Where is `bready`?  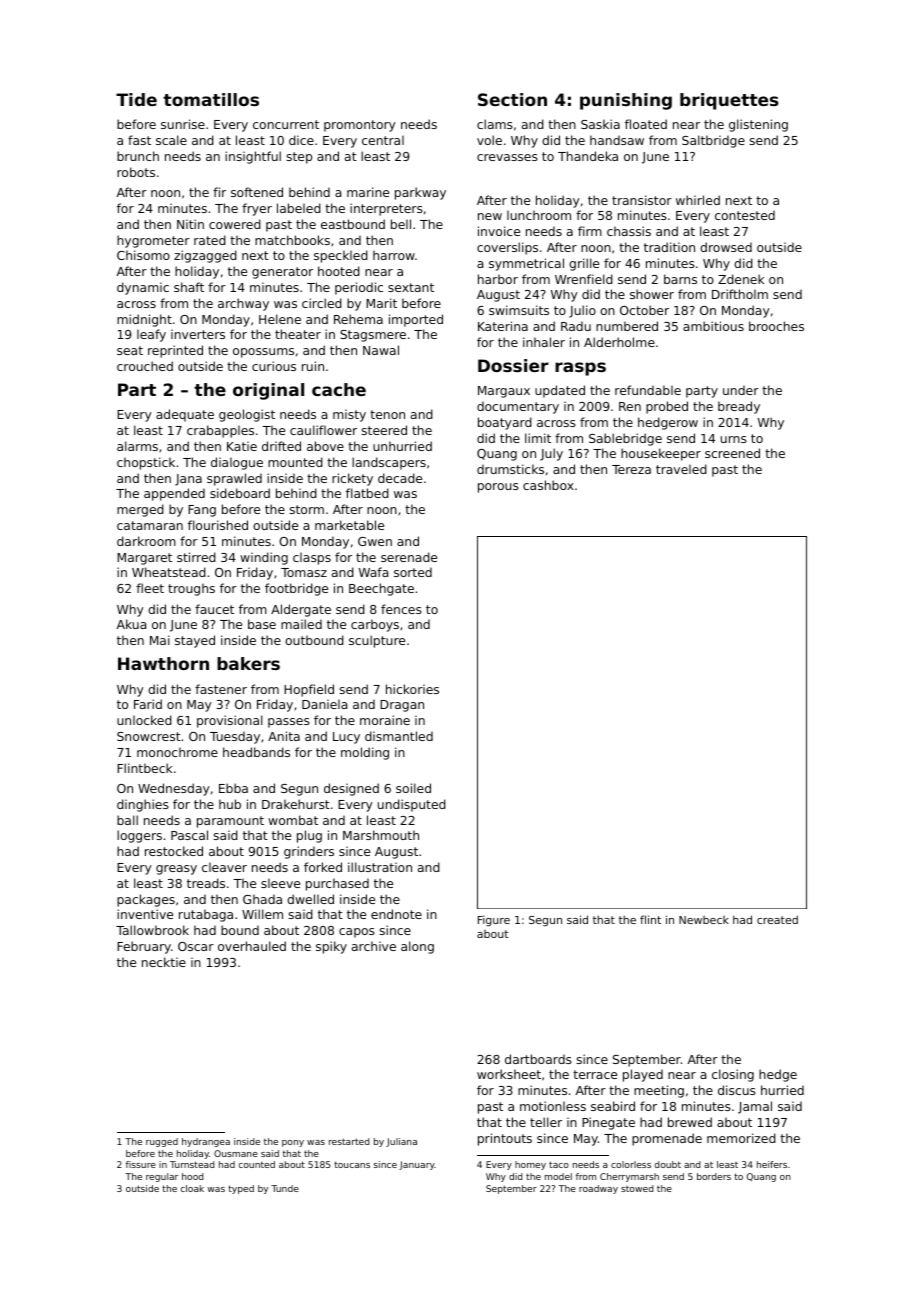
bready is located at coordinates (739, 407).
